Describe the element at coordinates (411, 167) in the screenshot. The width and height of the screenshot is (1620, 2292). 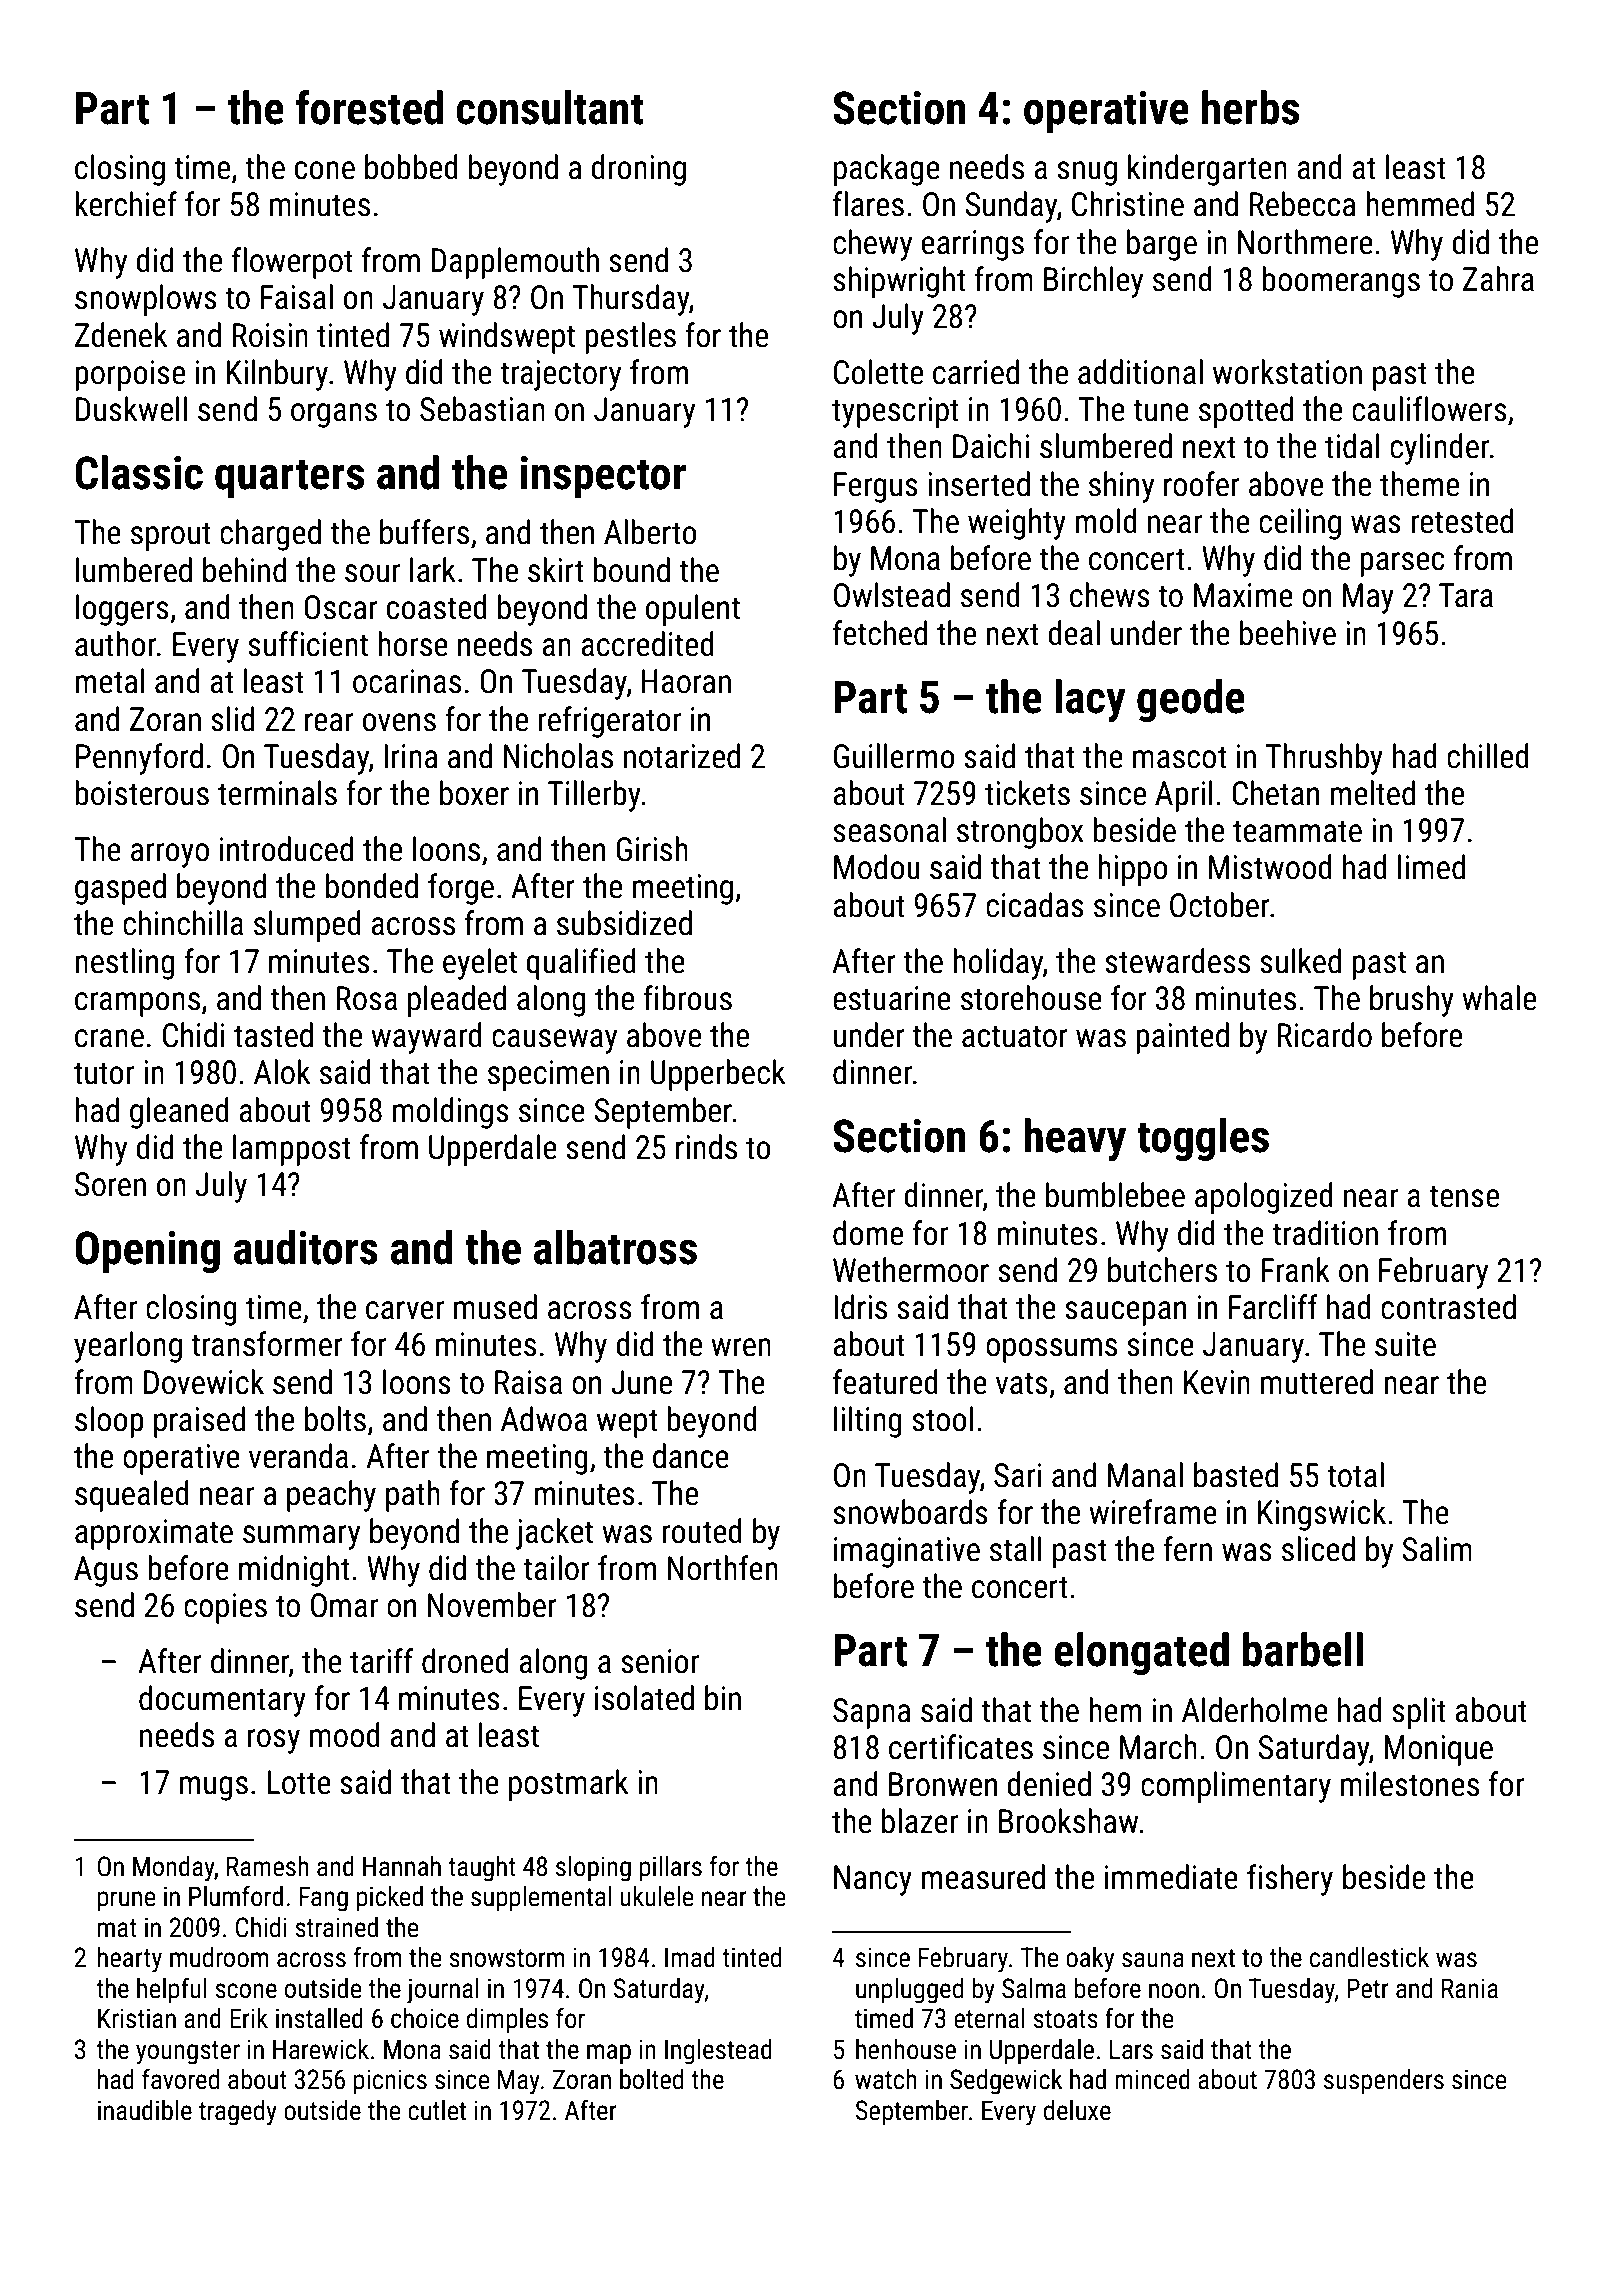
I see `bobbed` at that location.
